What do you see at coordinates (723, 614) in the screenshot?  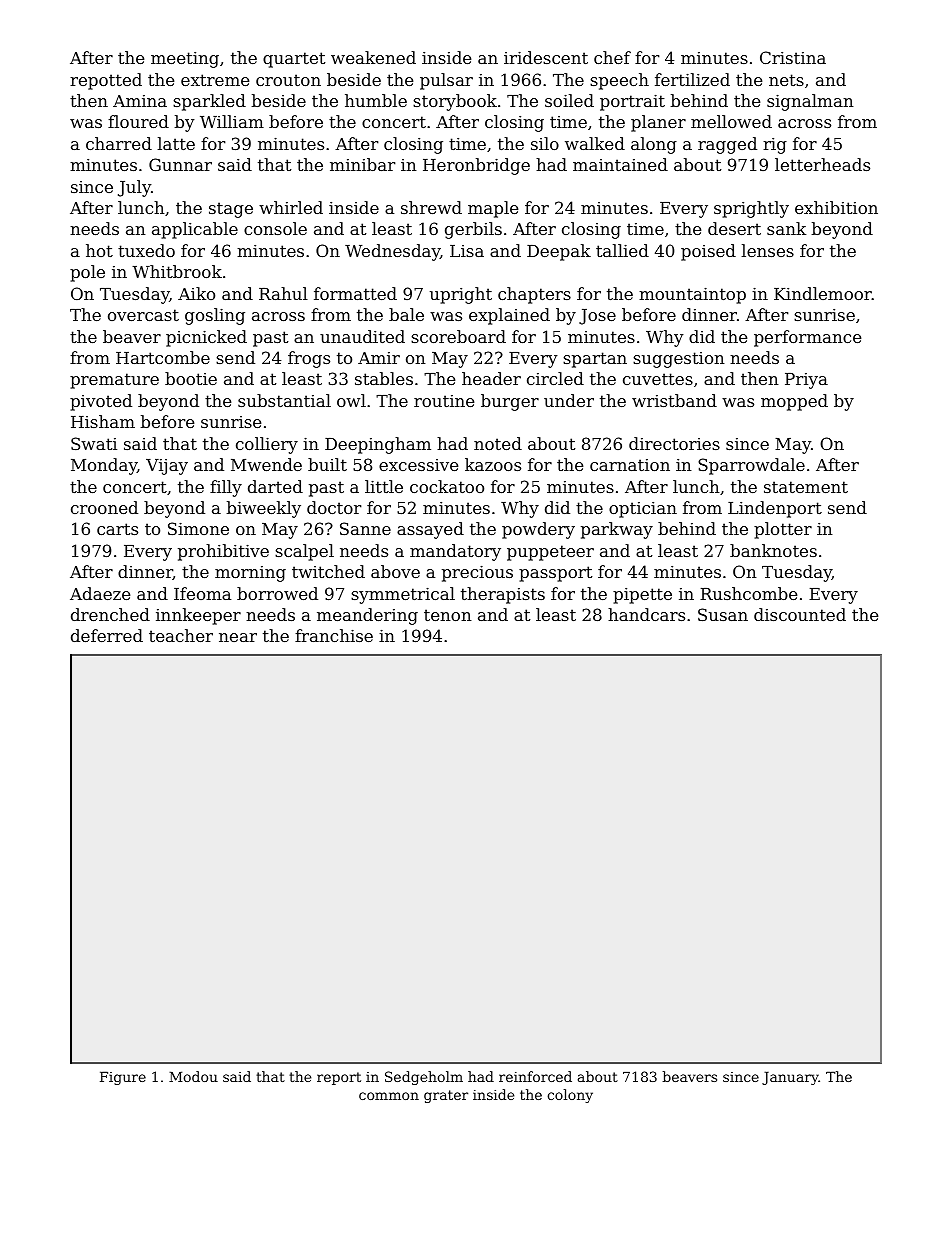 I see `Susan` at bounding box center [723, 614].
